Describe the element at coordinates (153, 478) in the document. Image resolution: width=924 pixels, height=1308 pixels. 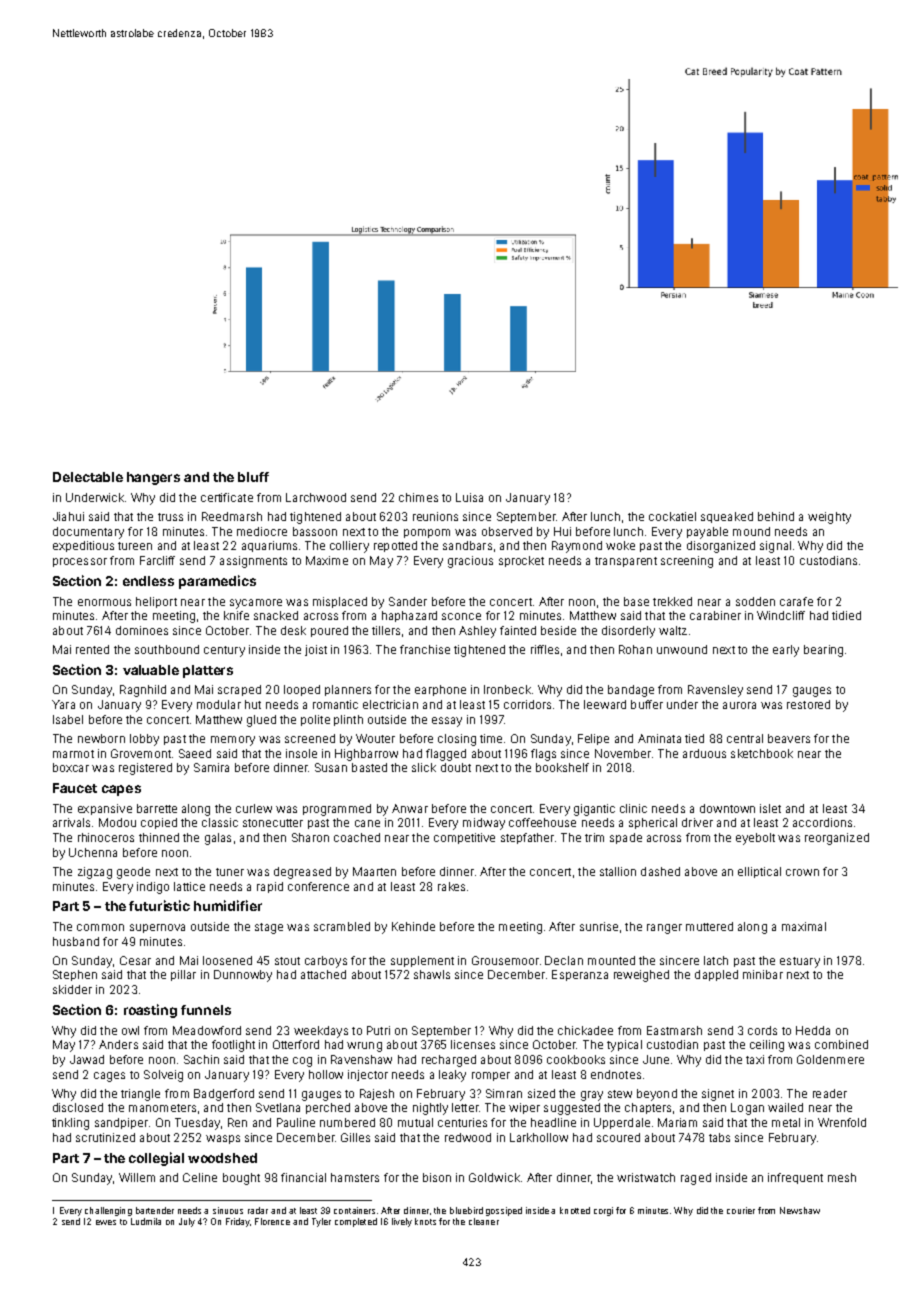
I see `hangers` at that location.
